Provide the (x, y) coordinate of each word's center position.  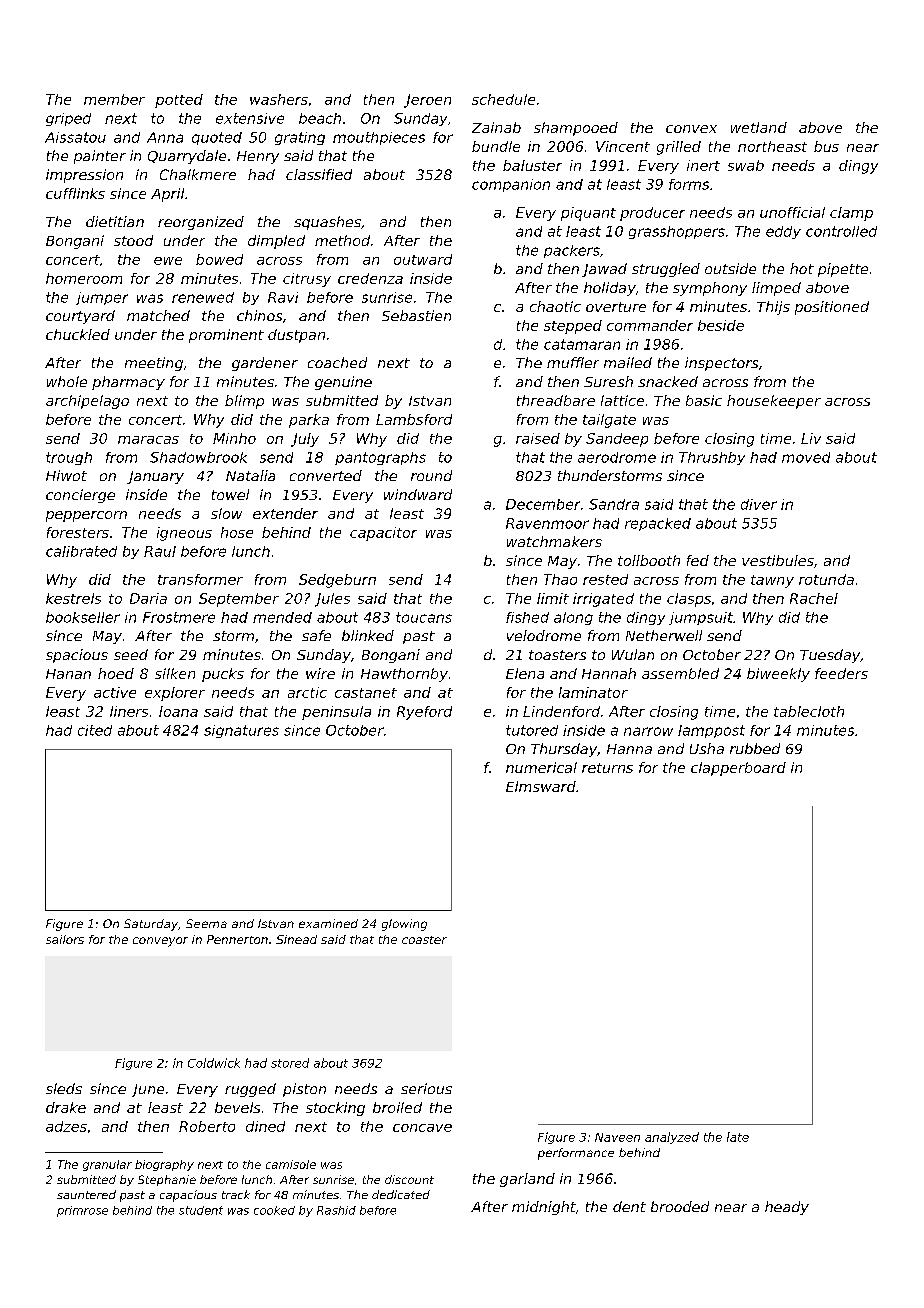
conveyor (160, 942)
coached (337, 362)
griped (68, 119)
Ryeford (424, 713)
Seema (206, 923)
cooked (274, 1210)
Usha (707, 748)
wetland (759, 127)
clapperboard (738, 769)
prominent (226, 336)
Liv (811, 438)
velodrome (544, 635)
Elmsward (541, 786)
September (239, 600)
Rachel (814, 598)
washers (279, 99)
